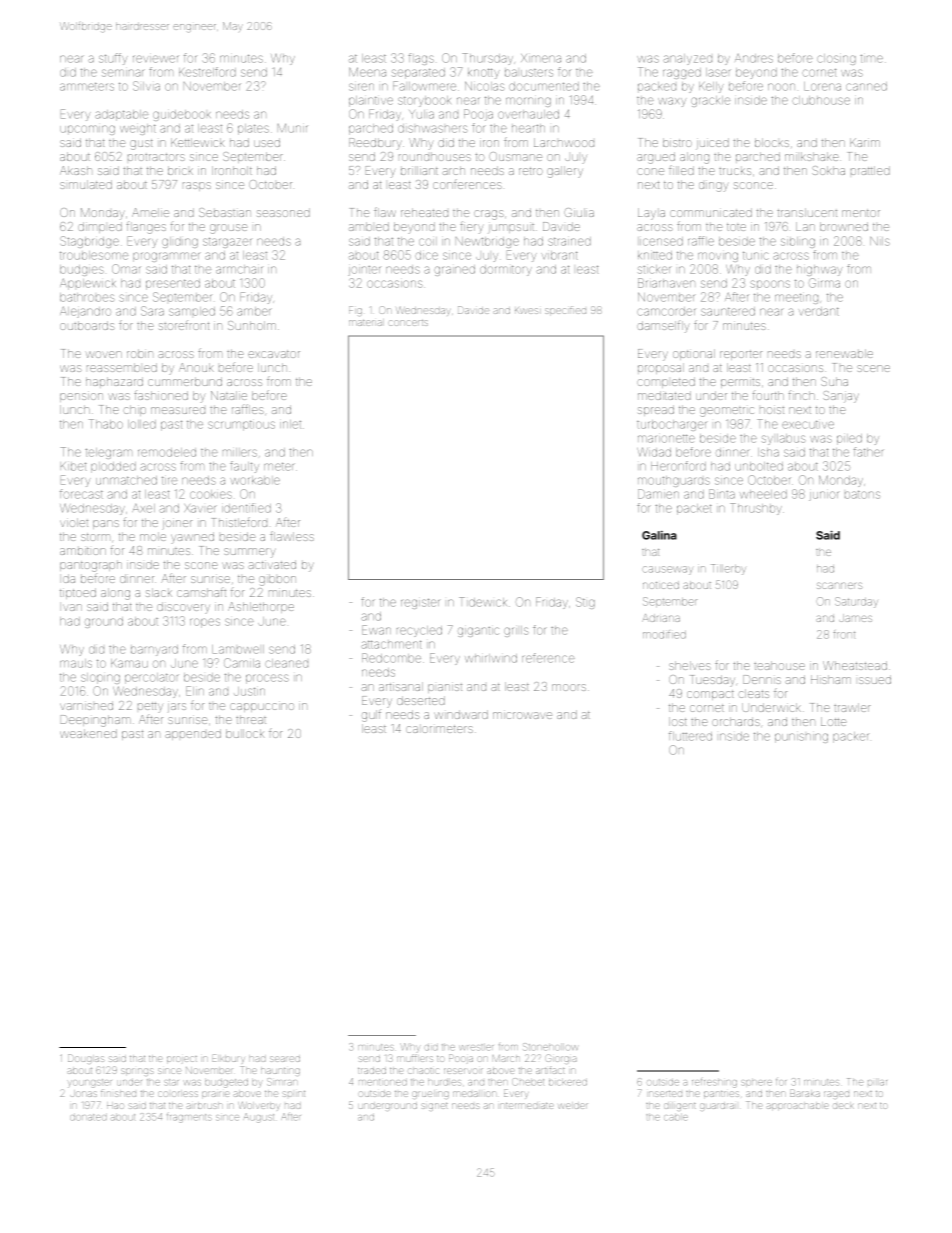  I want to click on woven, so click(104, 354).
